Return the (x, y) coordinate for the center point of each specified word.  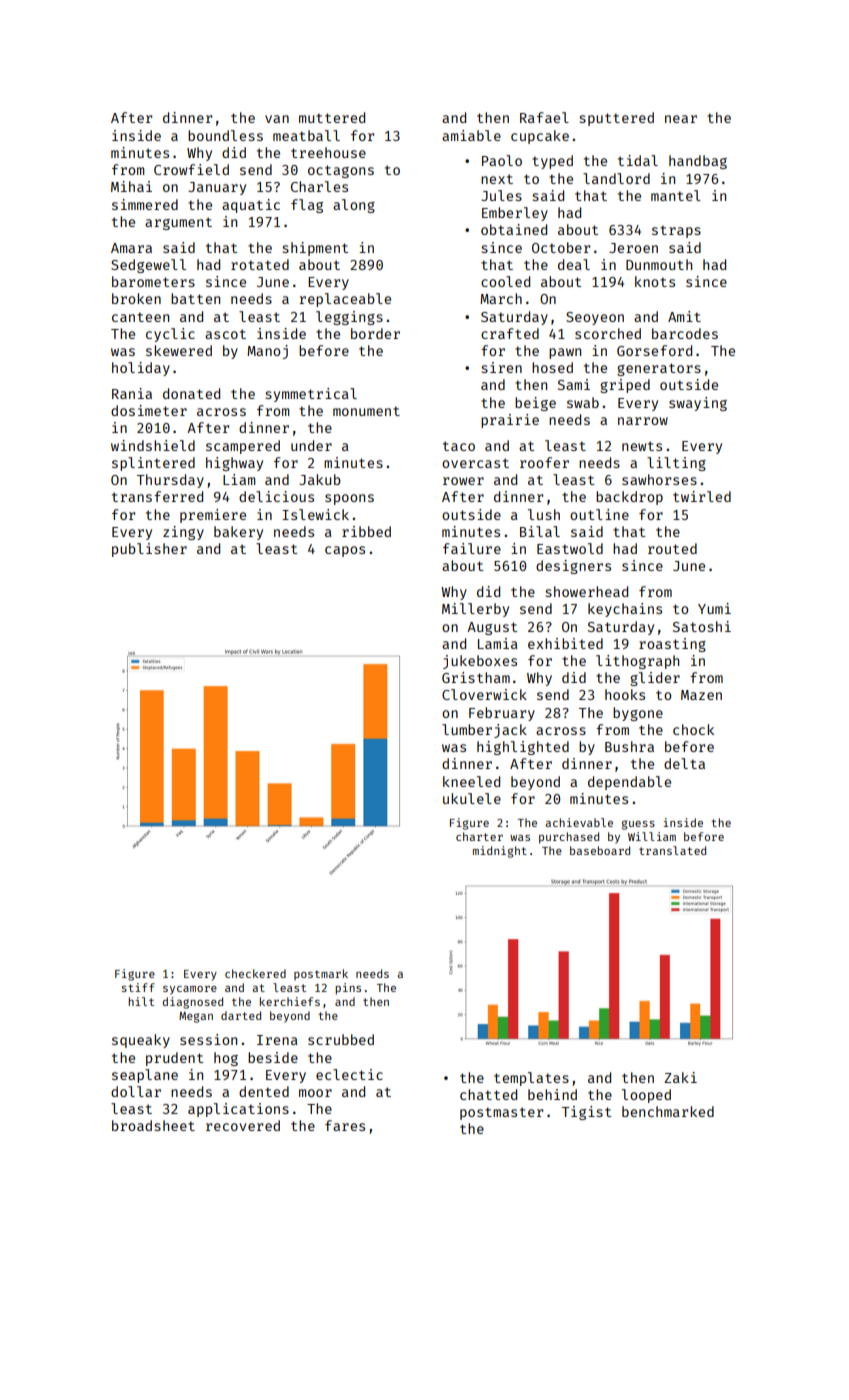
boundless (225, 135)
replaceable (345, 300)
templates (531, 1079)
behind (552, 1094)
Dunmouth (659, 264)
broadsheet (153, 1125)
